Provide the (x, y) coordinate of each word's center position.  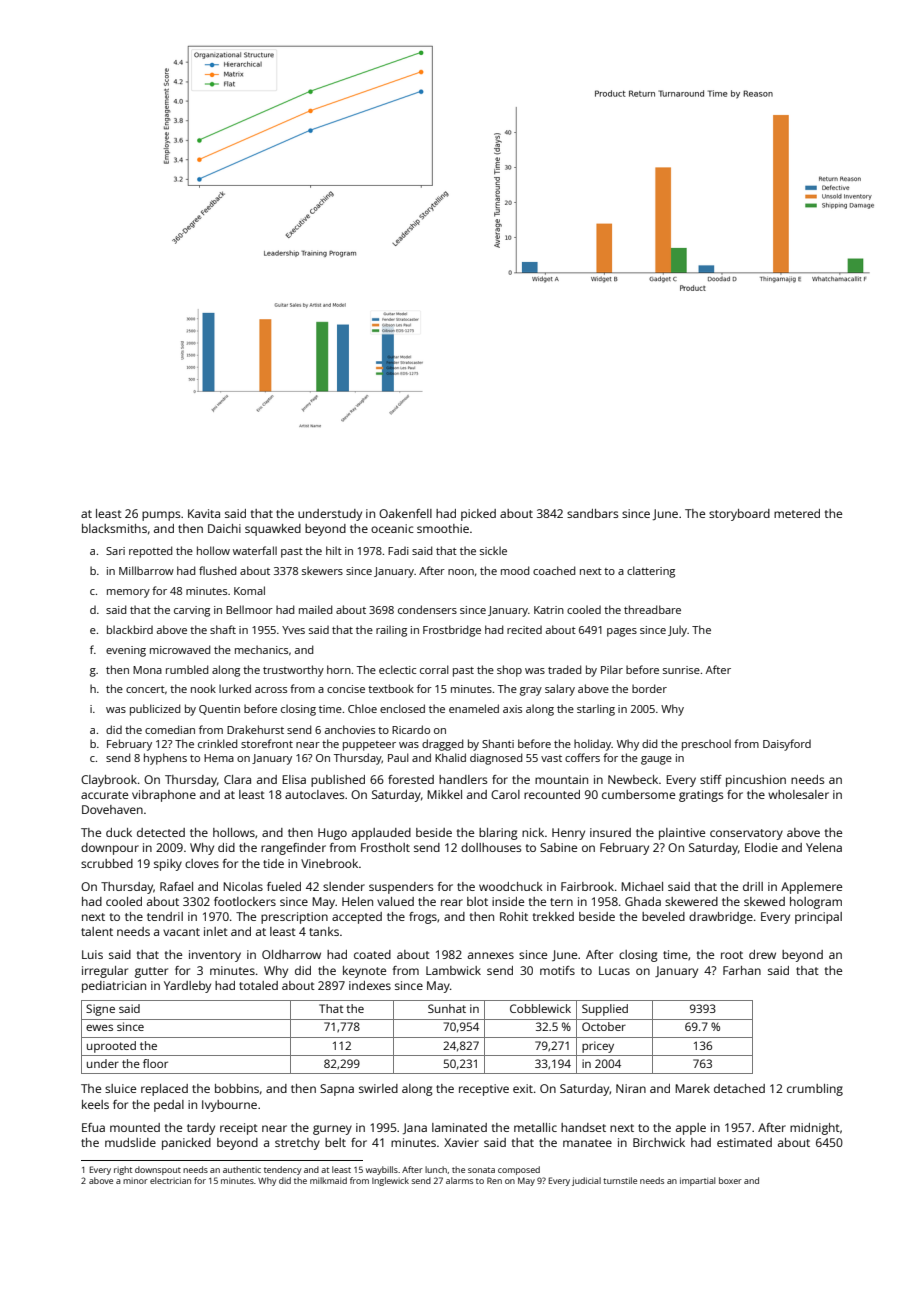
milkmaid (328, 1180)
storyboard (739, 515)
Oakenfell (405, 513)
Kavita (204, 513)
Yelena (824, 847)
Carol (505, 794)
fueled (284, 886)
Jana (415, 1128)
